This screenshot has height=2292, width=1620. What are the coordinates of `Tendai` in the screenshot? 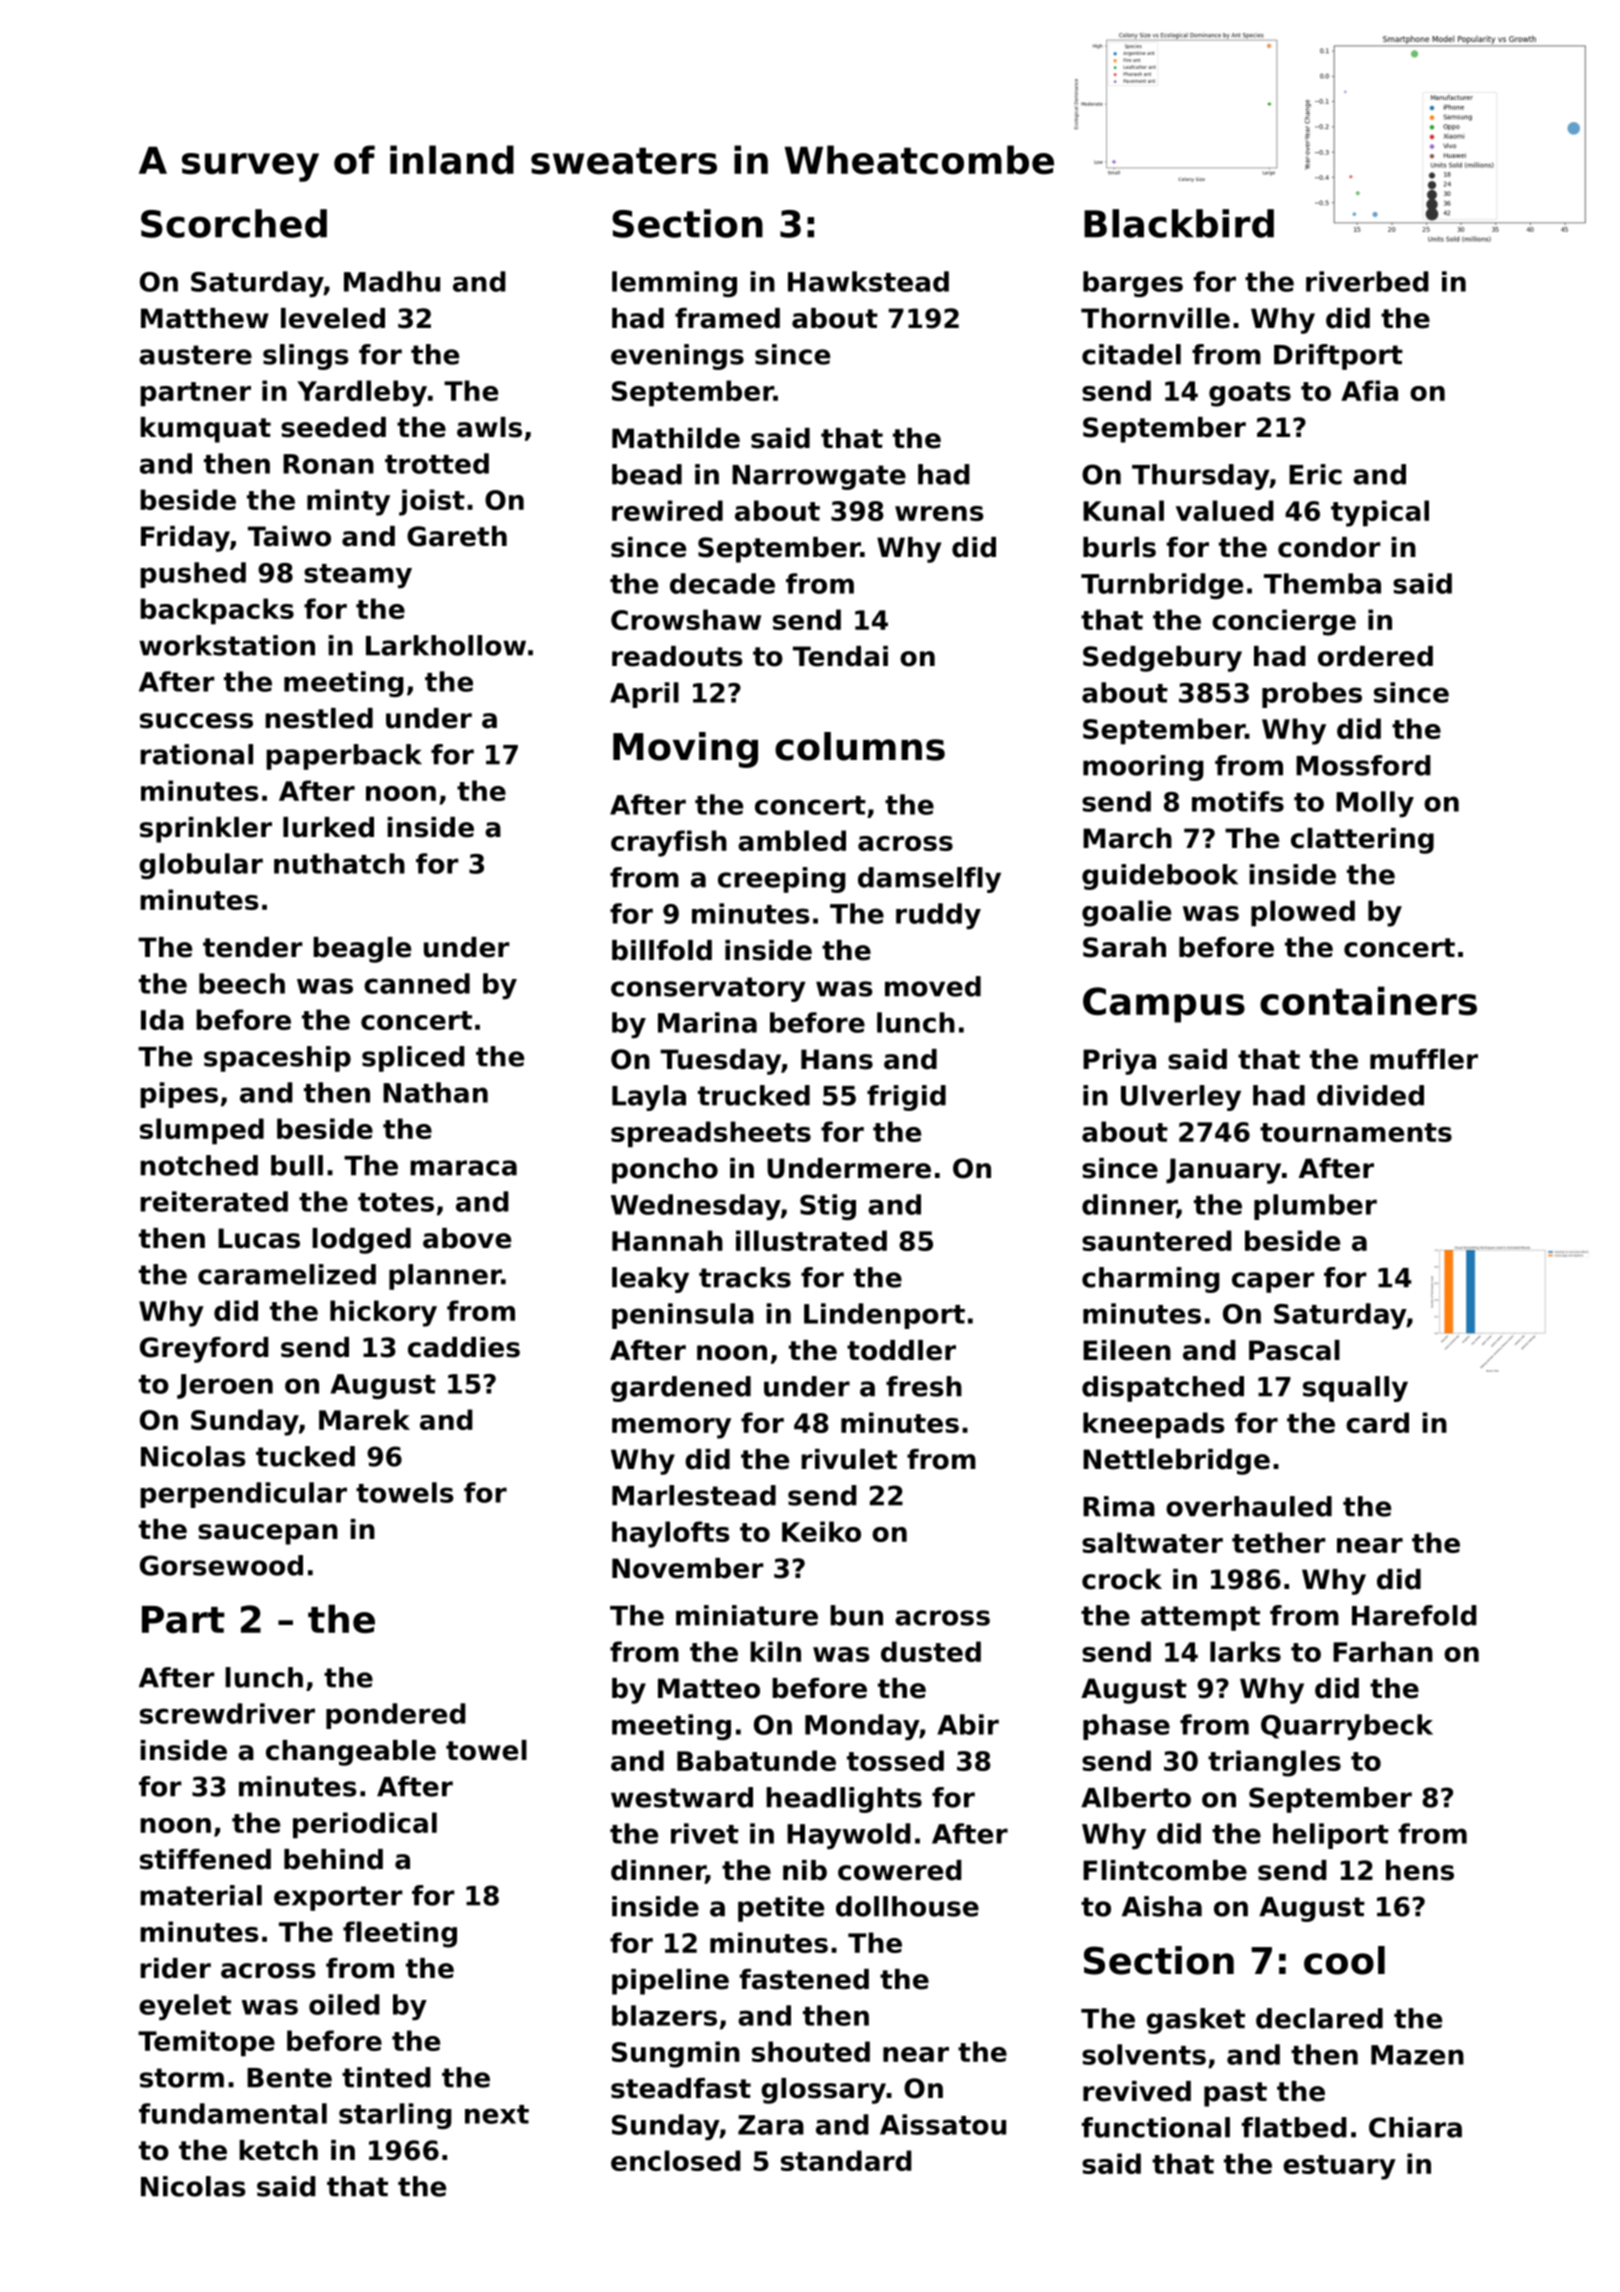 It's located at (840, 656).
